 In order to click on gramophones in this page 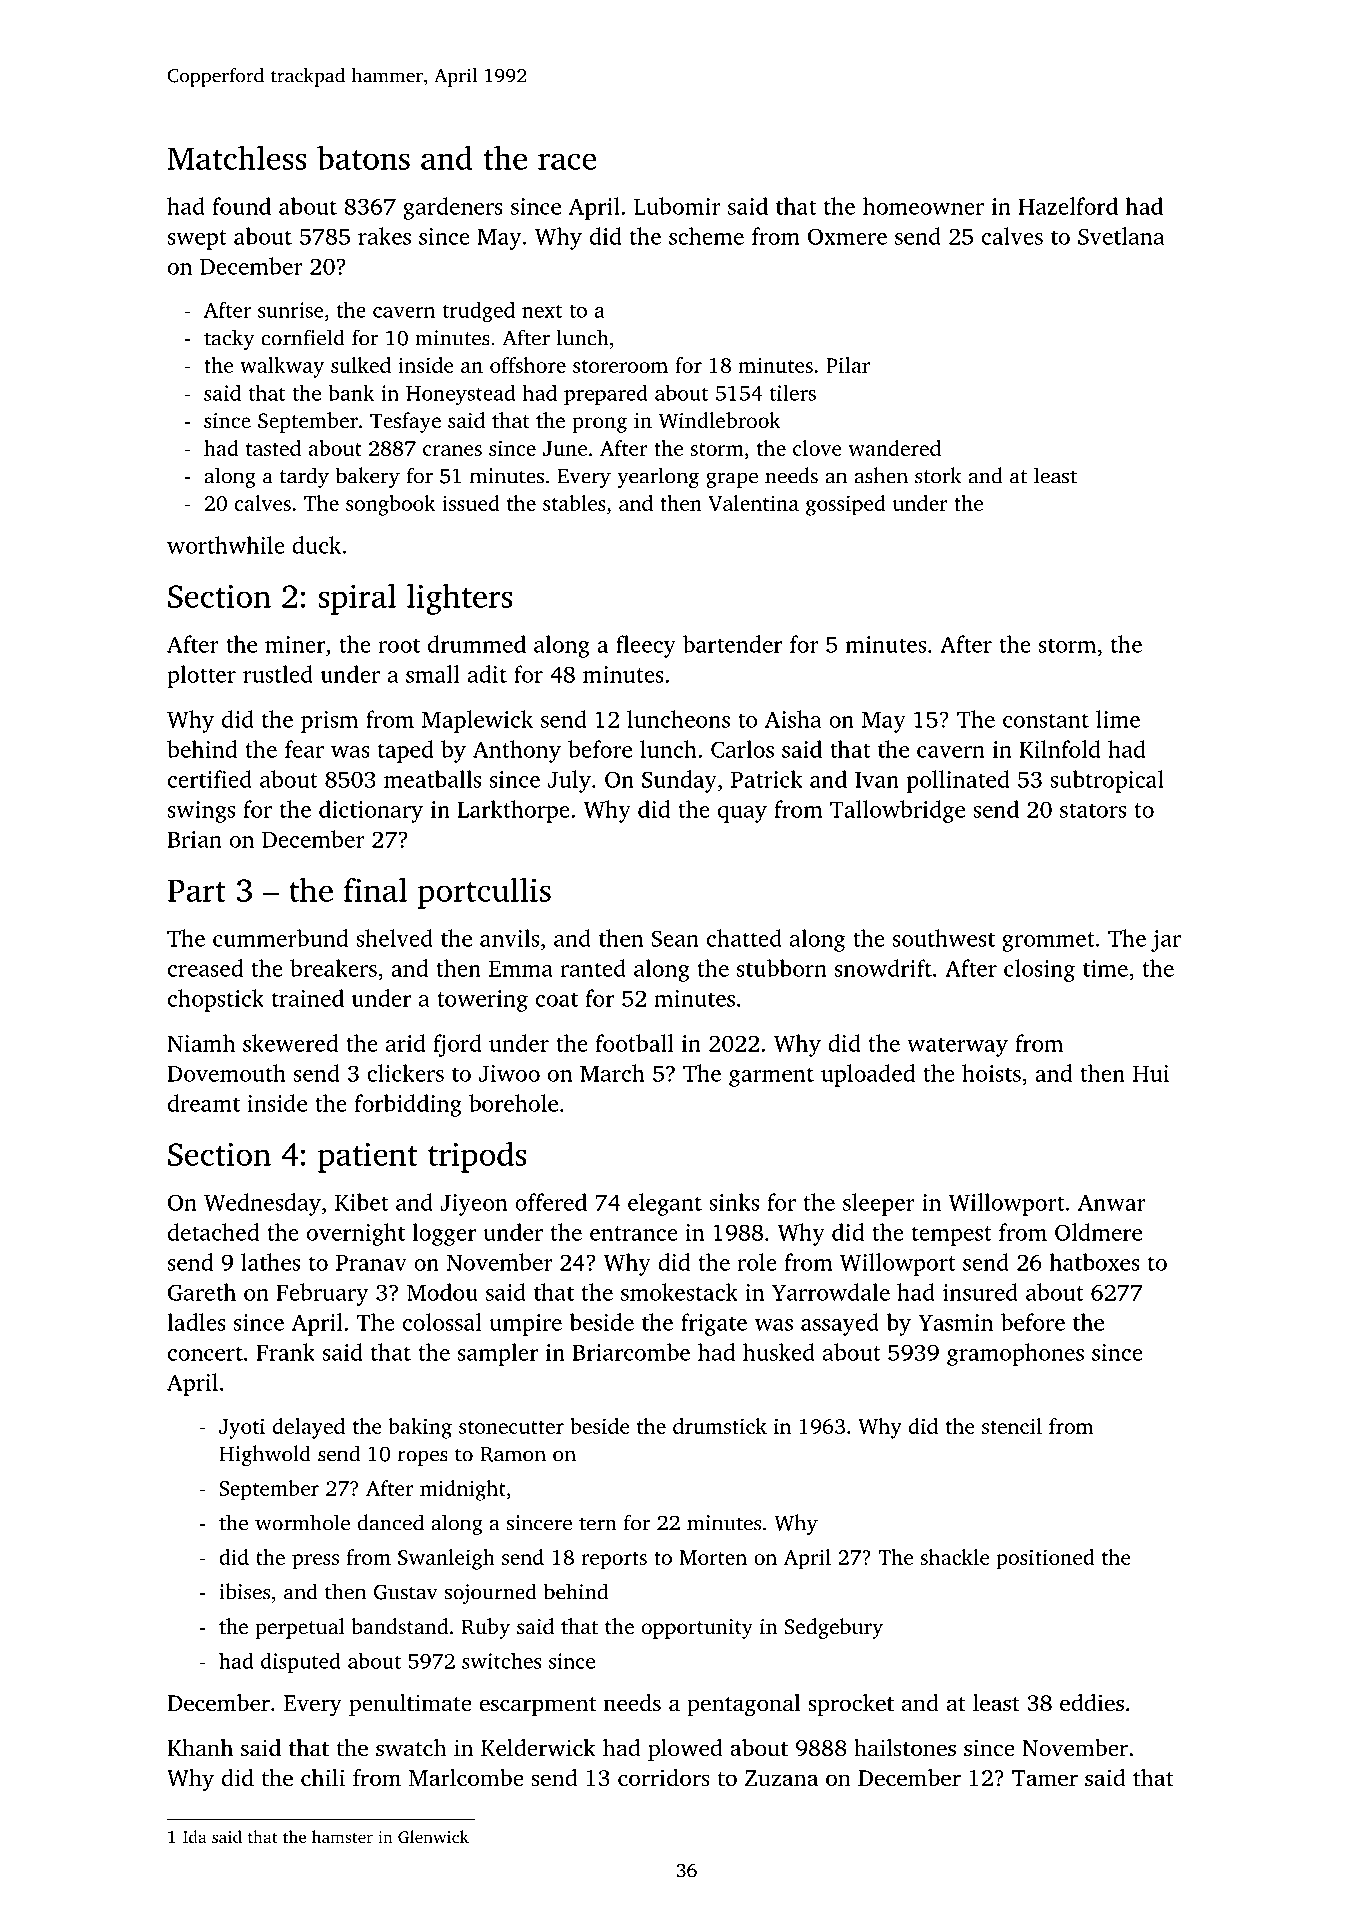, I will do `click(1015, 1354)`.
